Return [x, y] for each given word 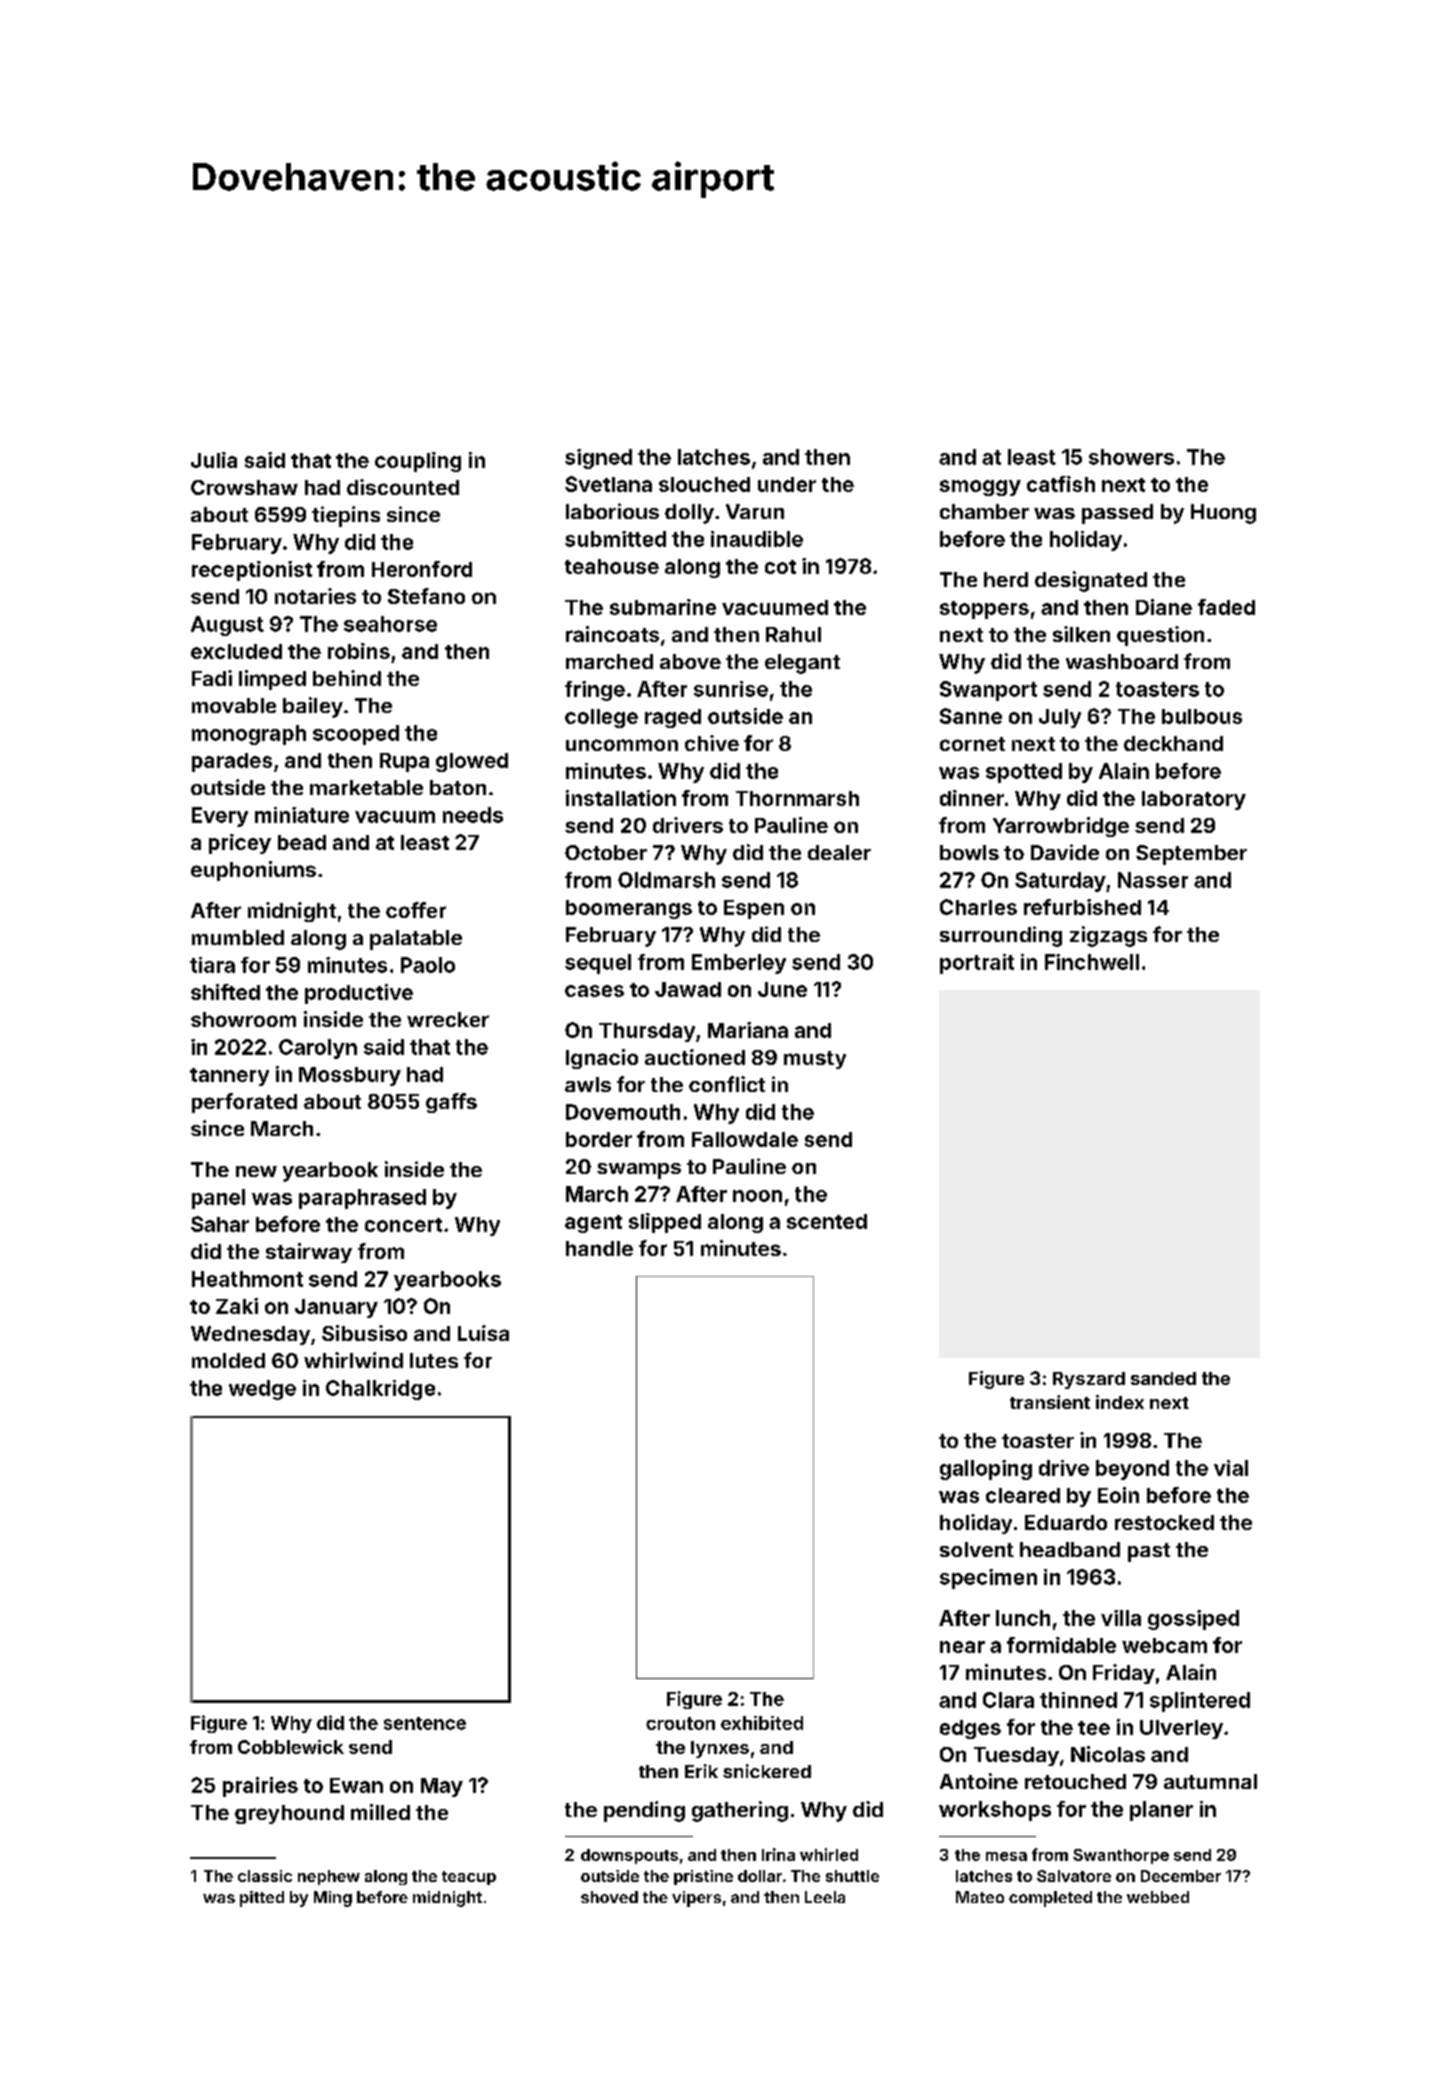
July [1060, 718]
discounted [403, 487]
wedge [262, 1390]
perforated [244, 1103]
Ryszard [1089, 1380]
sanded [1163, 1378]
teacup [469, 1878]
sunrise [731, 689]
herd [1006, 579]
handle [599, 1248]
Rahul [793, 634]
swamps [639, 1171]
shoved [609, 1897]
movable [234, 705]
